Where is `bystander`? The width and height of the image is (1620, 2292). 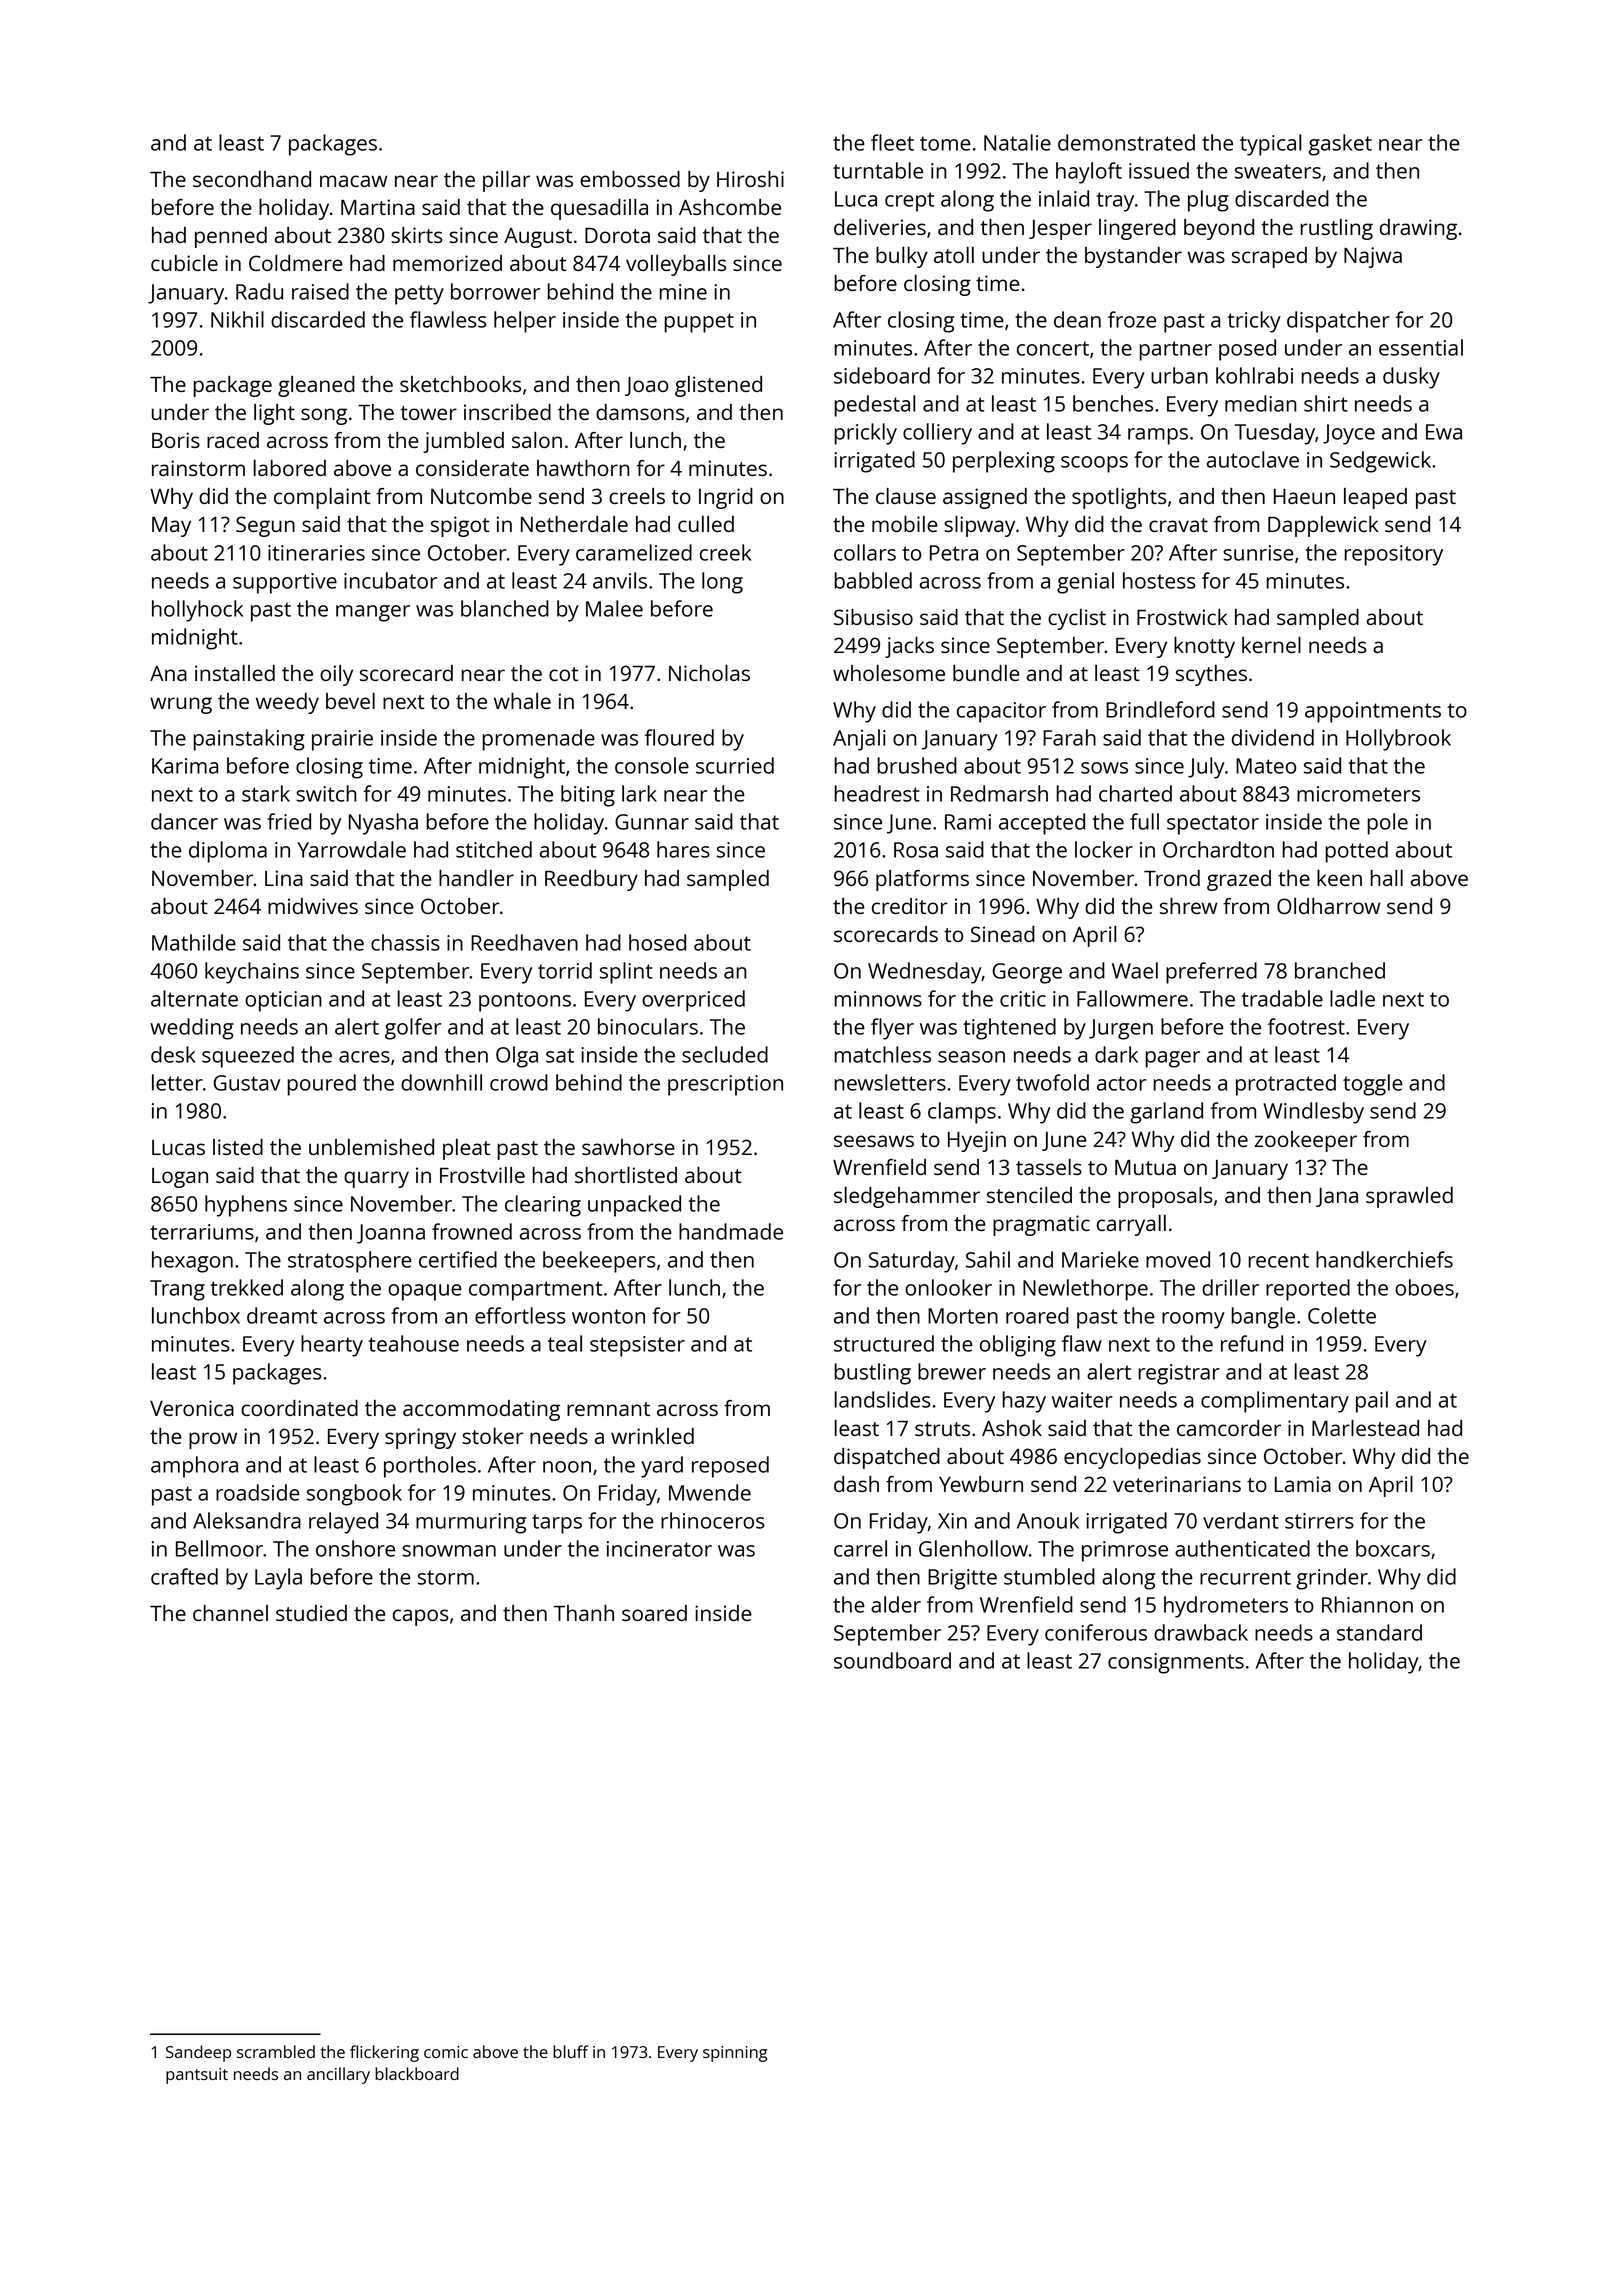 bystander is located at coordinates (1133, 257).
